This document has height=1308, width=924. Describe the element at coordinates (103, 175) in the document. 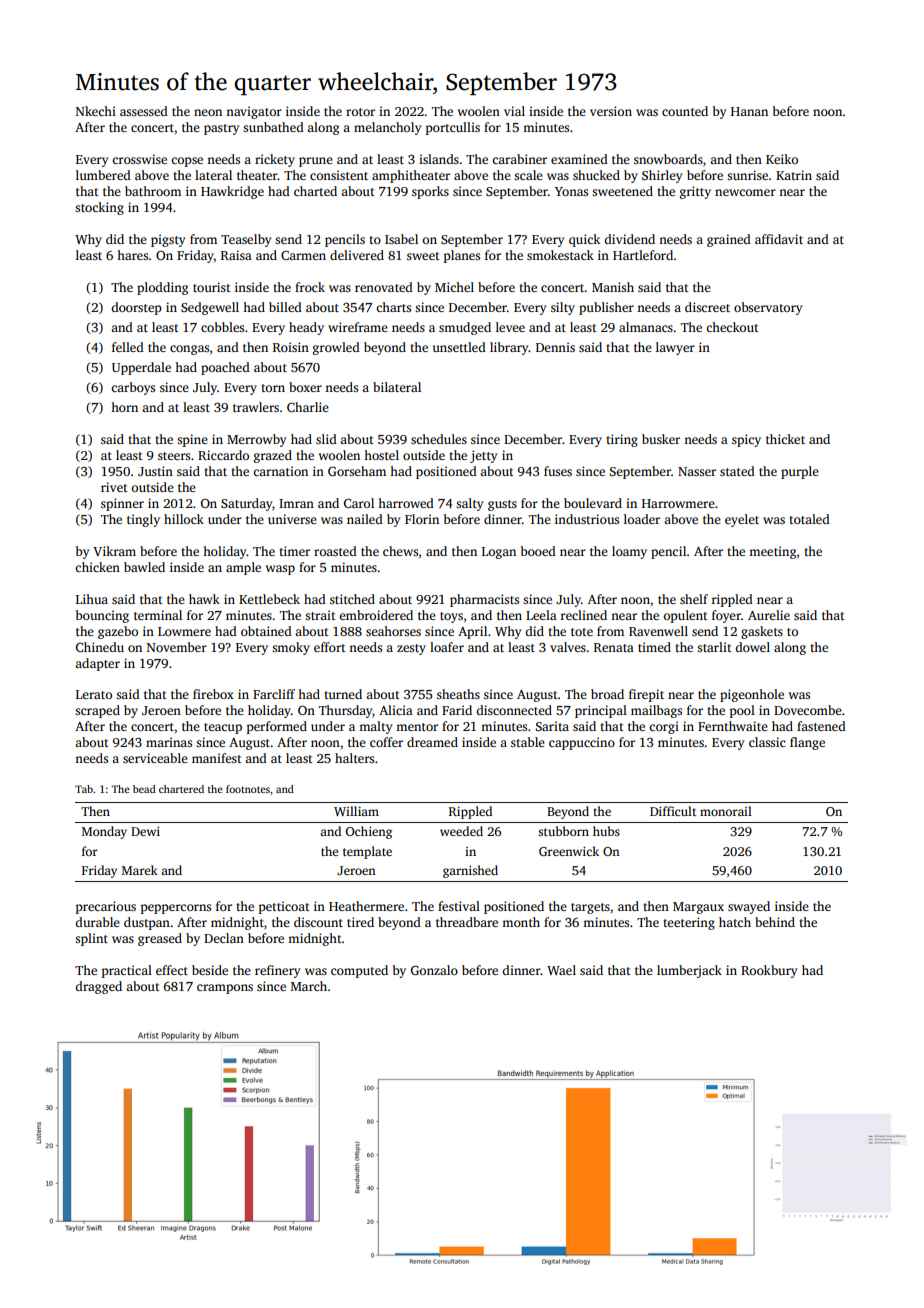

I see `lumbered` at that location.
